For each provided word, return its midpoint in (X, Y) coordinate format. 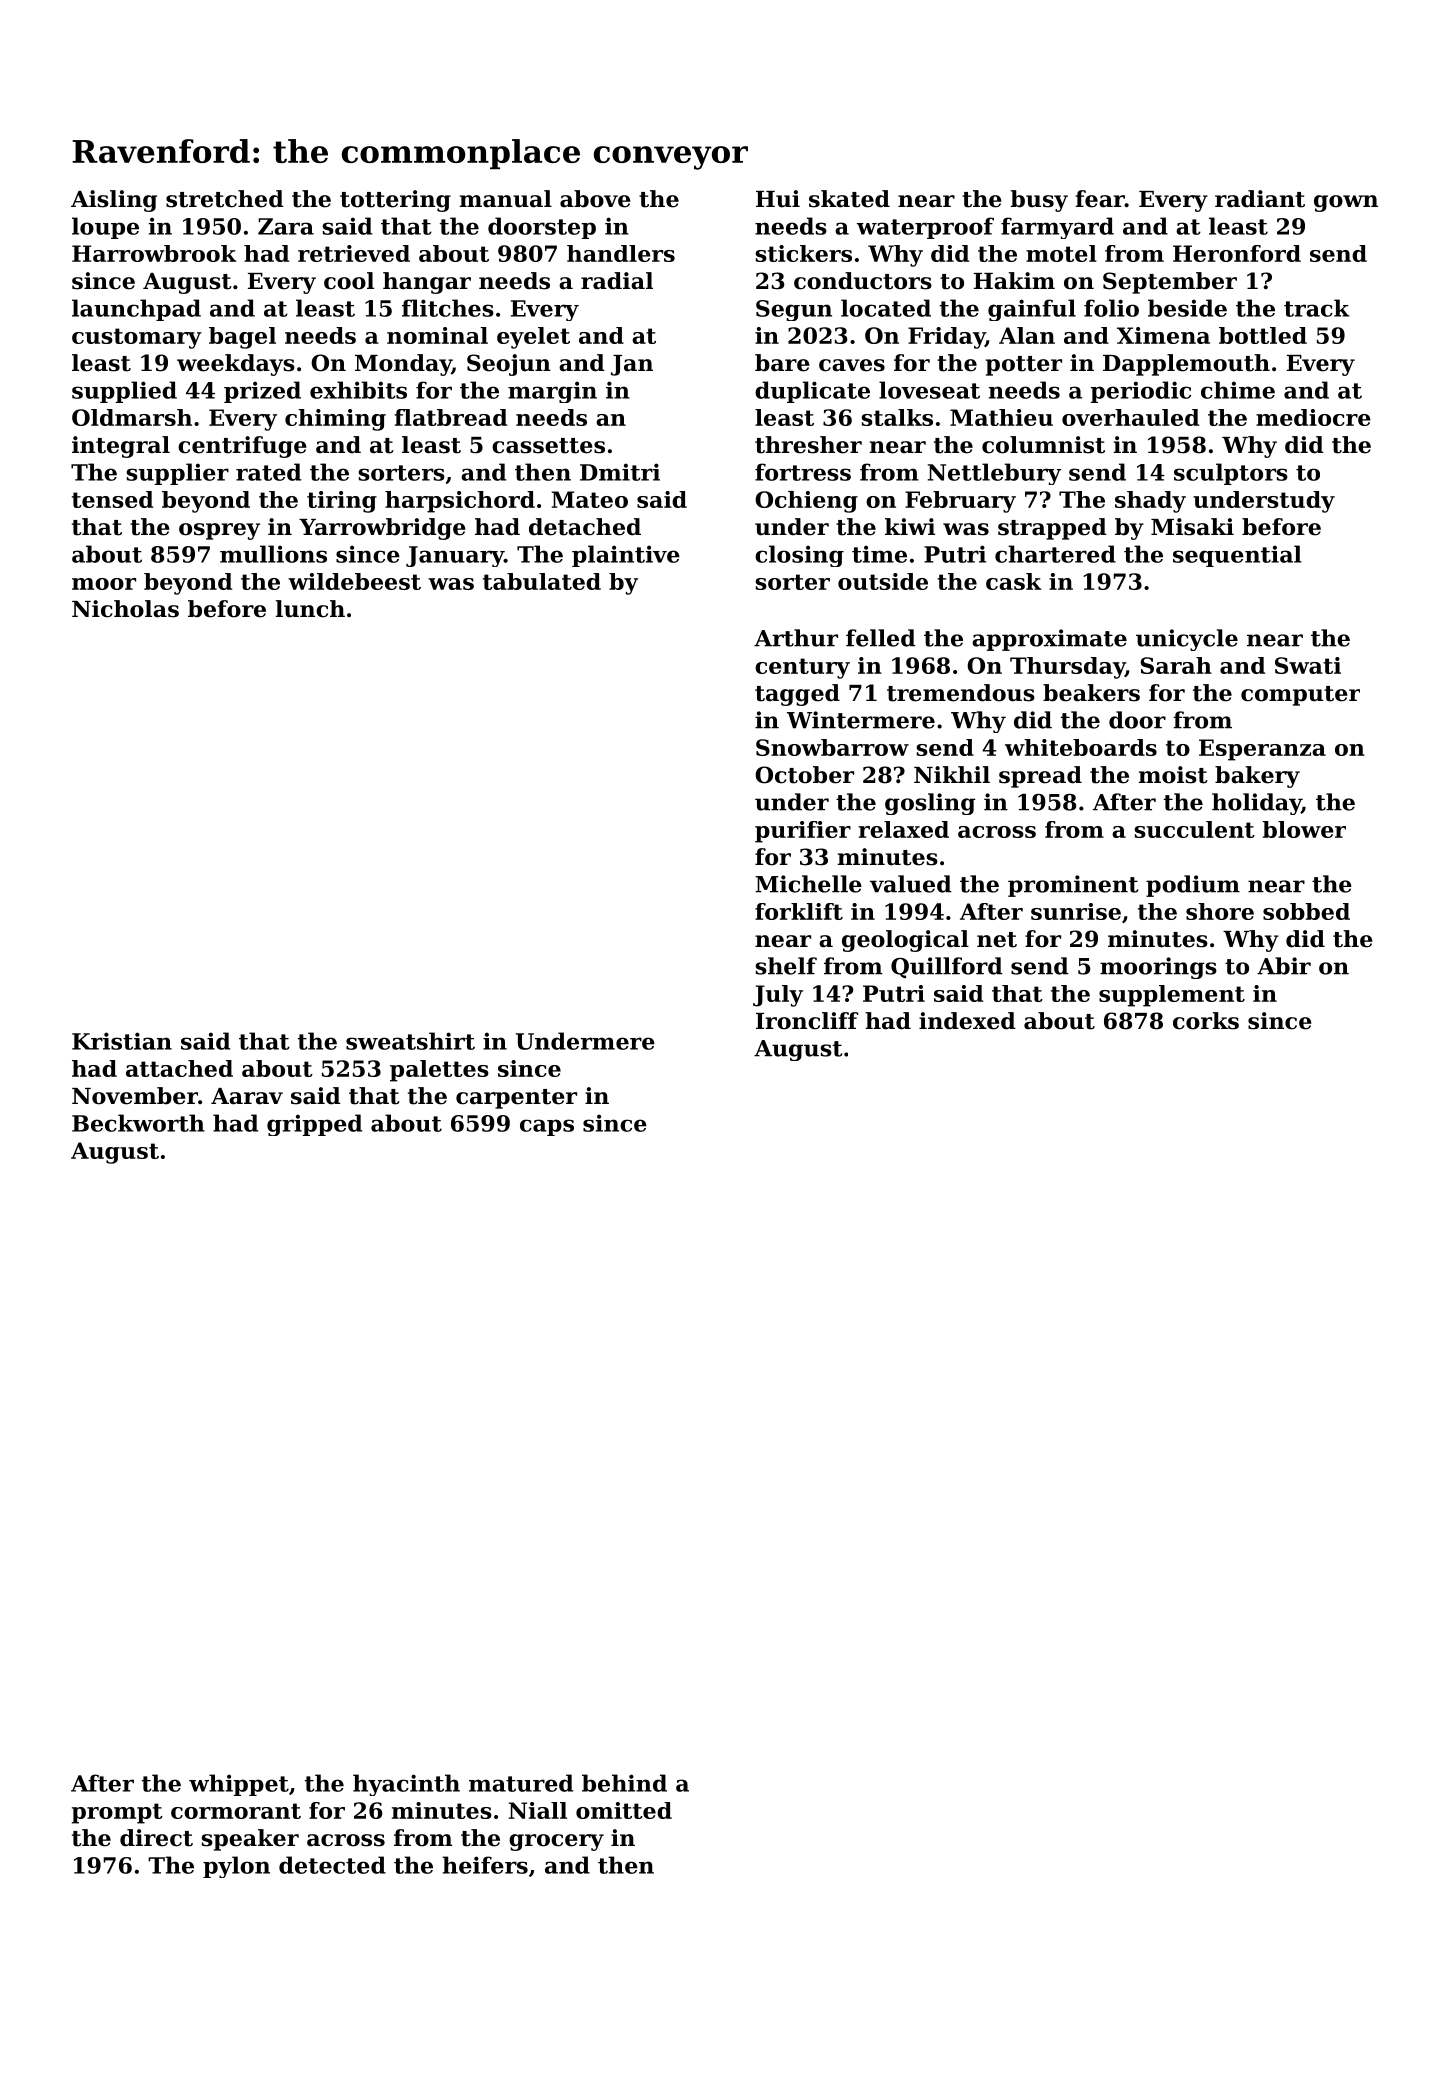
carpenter (516, 1099)
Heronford (1237, 253)
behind (624, 1783)
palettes (439, 1071)
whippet (239, 1785)
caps (547, 1127)
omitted (624, 1810)
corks (1206, 1021)
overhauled (1130, 417)
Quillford (947, 967)
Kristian (122, 1041)
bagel (242, 338)
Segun (794, 310)
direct (156, 1838)
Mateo (589, 499)
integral (121, 447)
